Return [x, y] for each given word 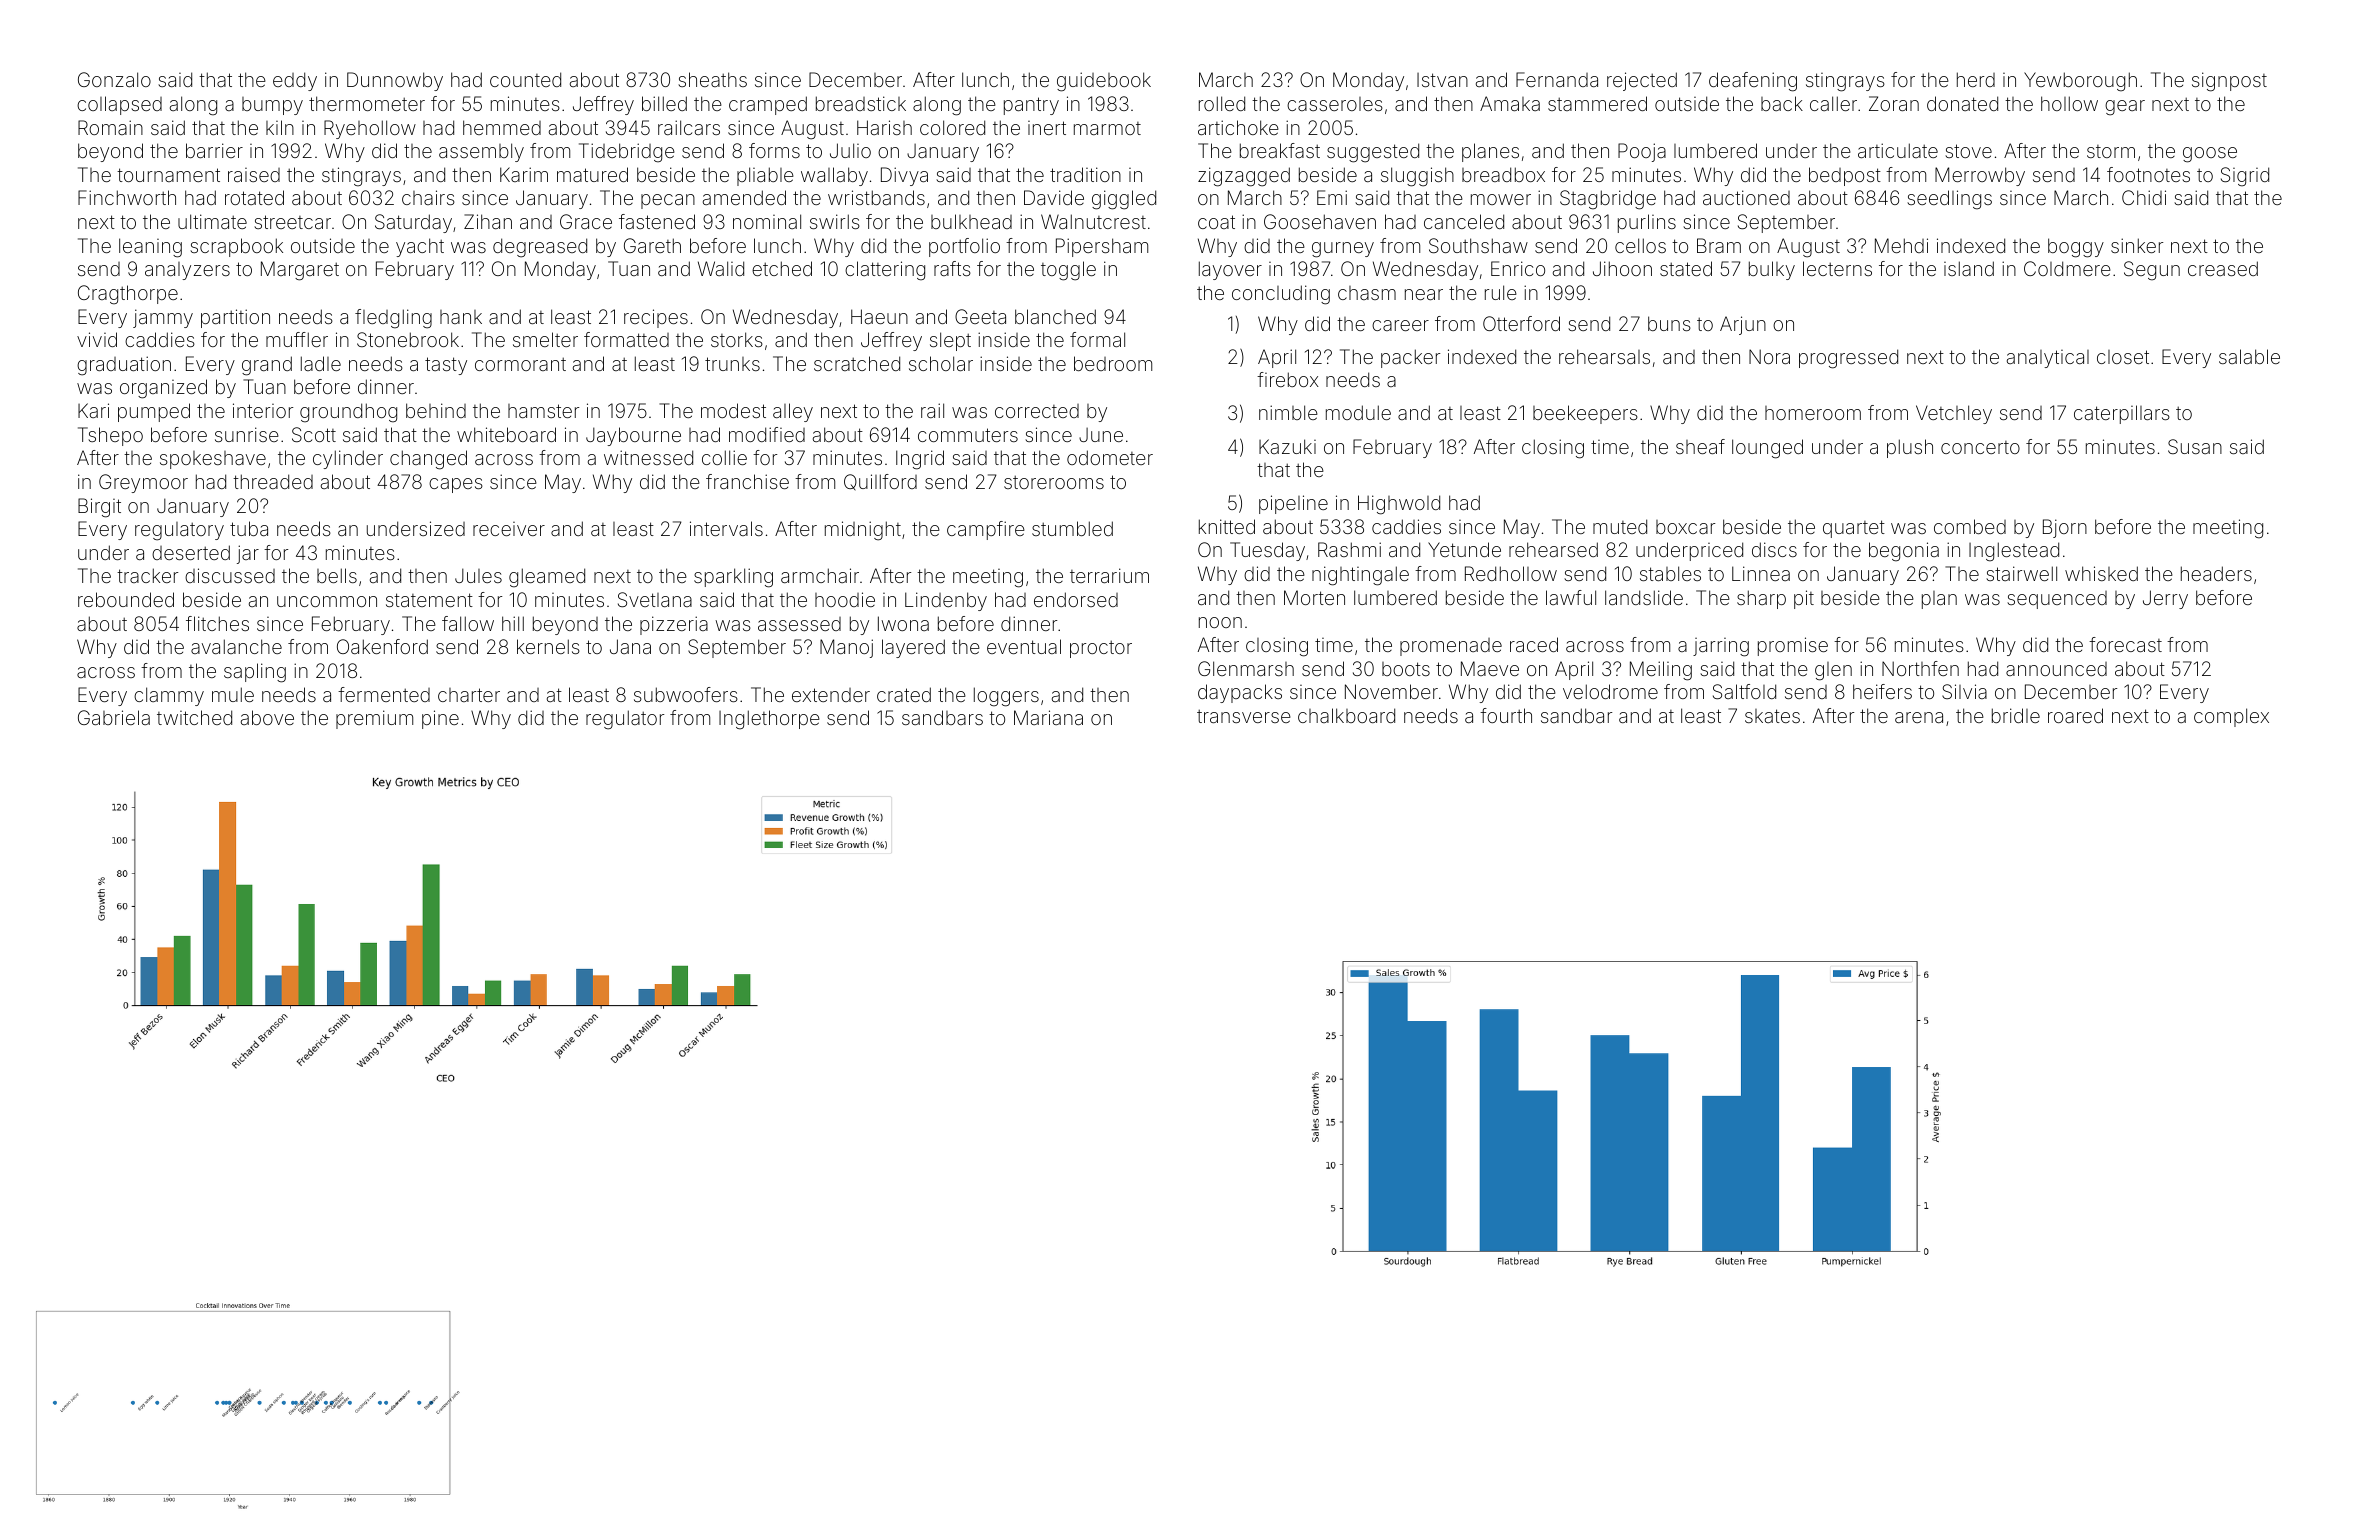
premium [374, 719]
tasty [446, 366]
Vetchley [1954, 414]
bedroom [1113, 363]
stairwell [2021, 573]
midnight [863, 531]
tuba [249, 528]
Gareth [652, 245]
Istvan [1442, 80]
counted [525, 79]
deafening [1753, 82]
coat [1216, 222]
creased [2223, 268]
